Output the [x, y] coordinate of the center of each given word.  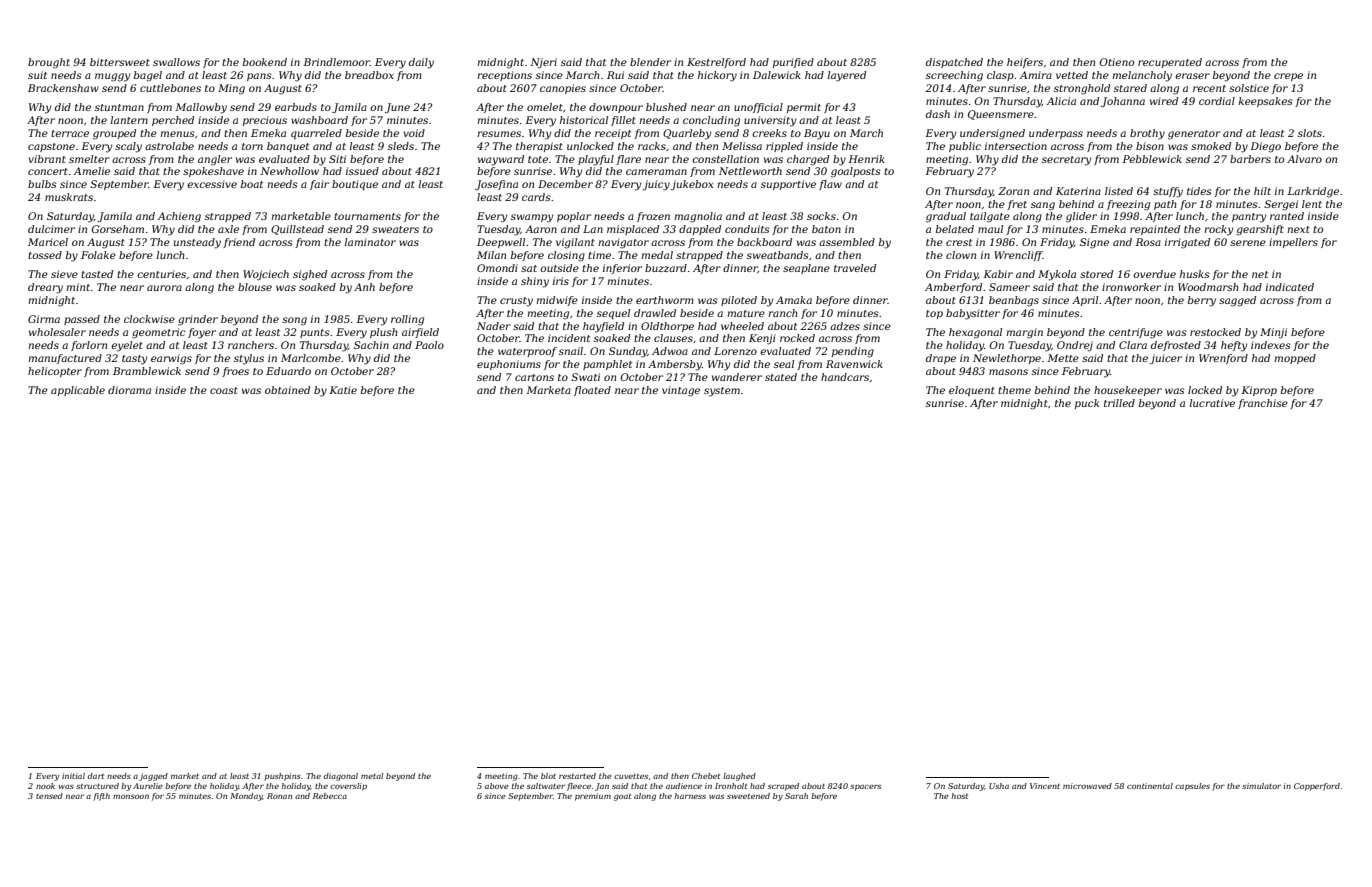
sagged [1237, 301]
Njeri [543, 63]
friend [239, 243]
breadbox [369, 75]
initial [73, 776]
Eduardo [288, 371]
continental [1150, 786]
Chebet [706, 776]
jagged [153, 777]
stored [1096, 274]
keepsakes [1266, 102]
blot [548, 776]
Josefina [496, 185]
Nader [494, 326]
